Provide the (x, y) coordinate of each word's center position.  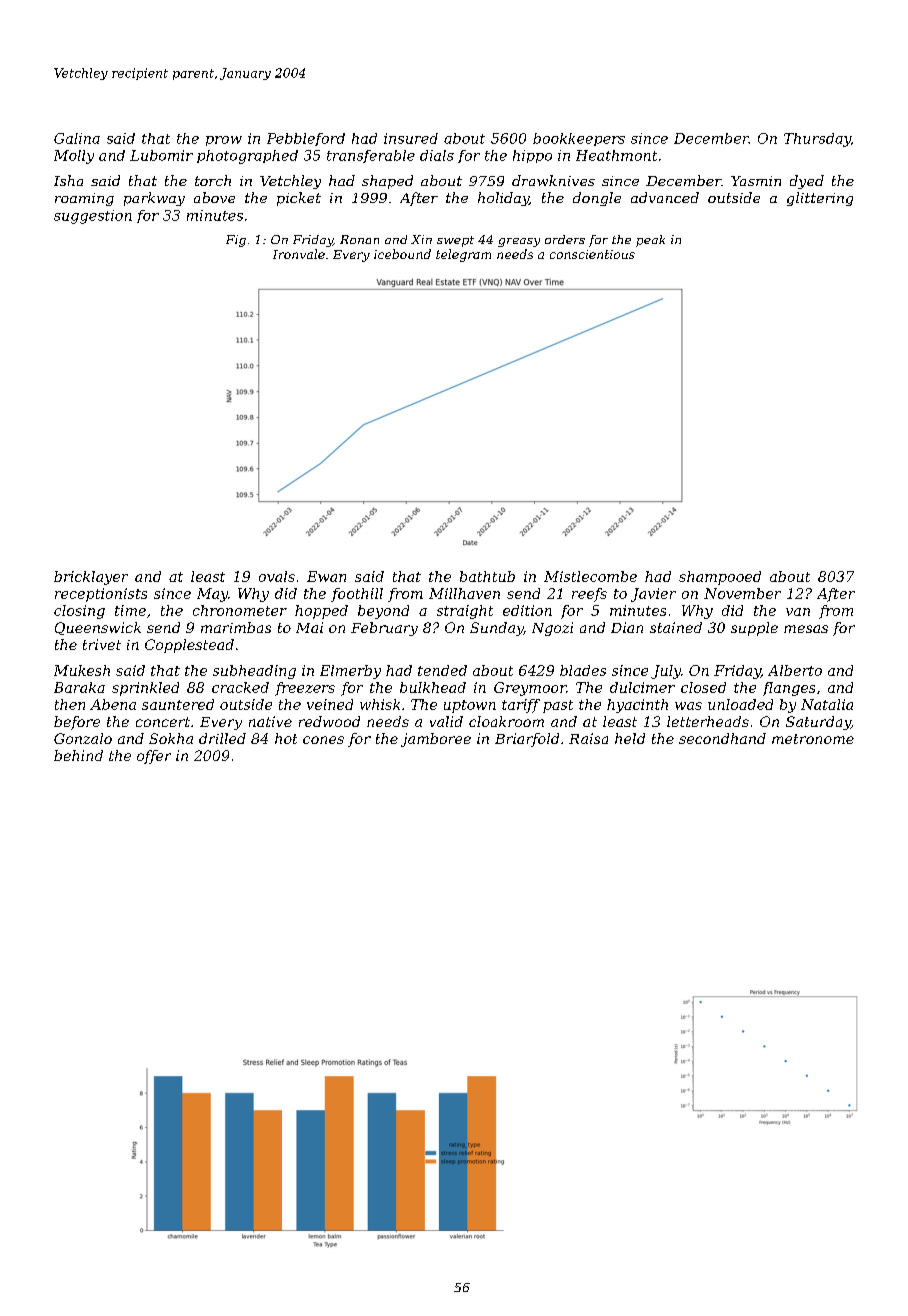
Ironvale (299, 254)
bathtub (487, 576)
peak (650, 241)
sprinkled (145, 689)
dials (437, 155)
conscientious (592, 254)
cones (323, 740)
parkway (154, 199)
